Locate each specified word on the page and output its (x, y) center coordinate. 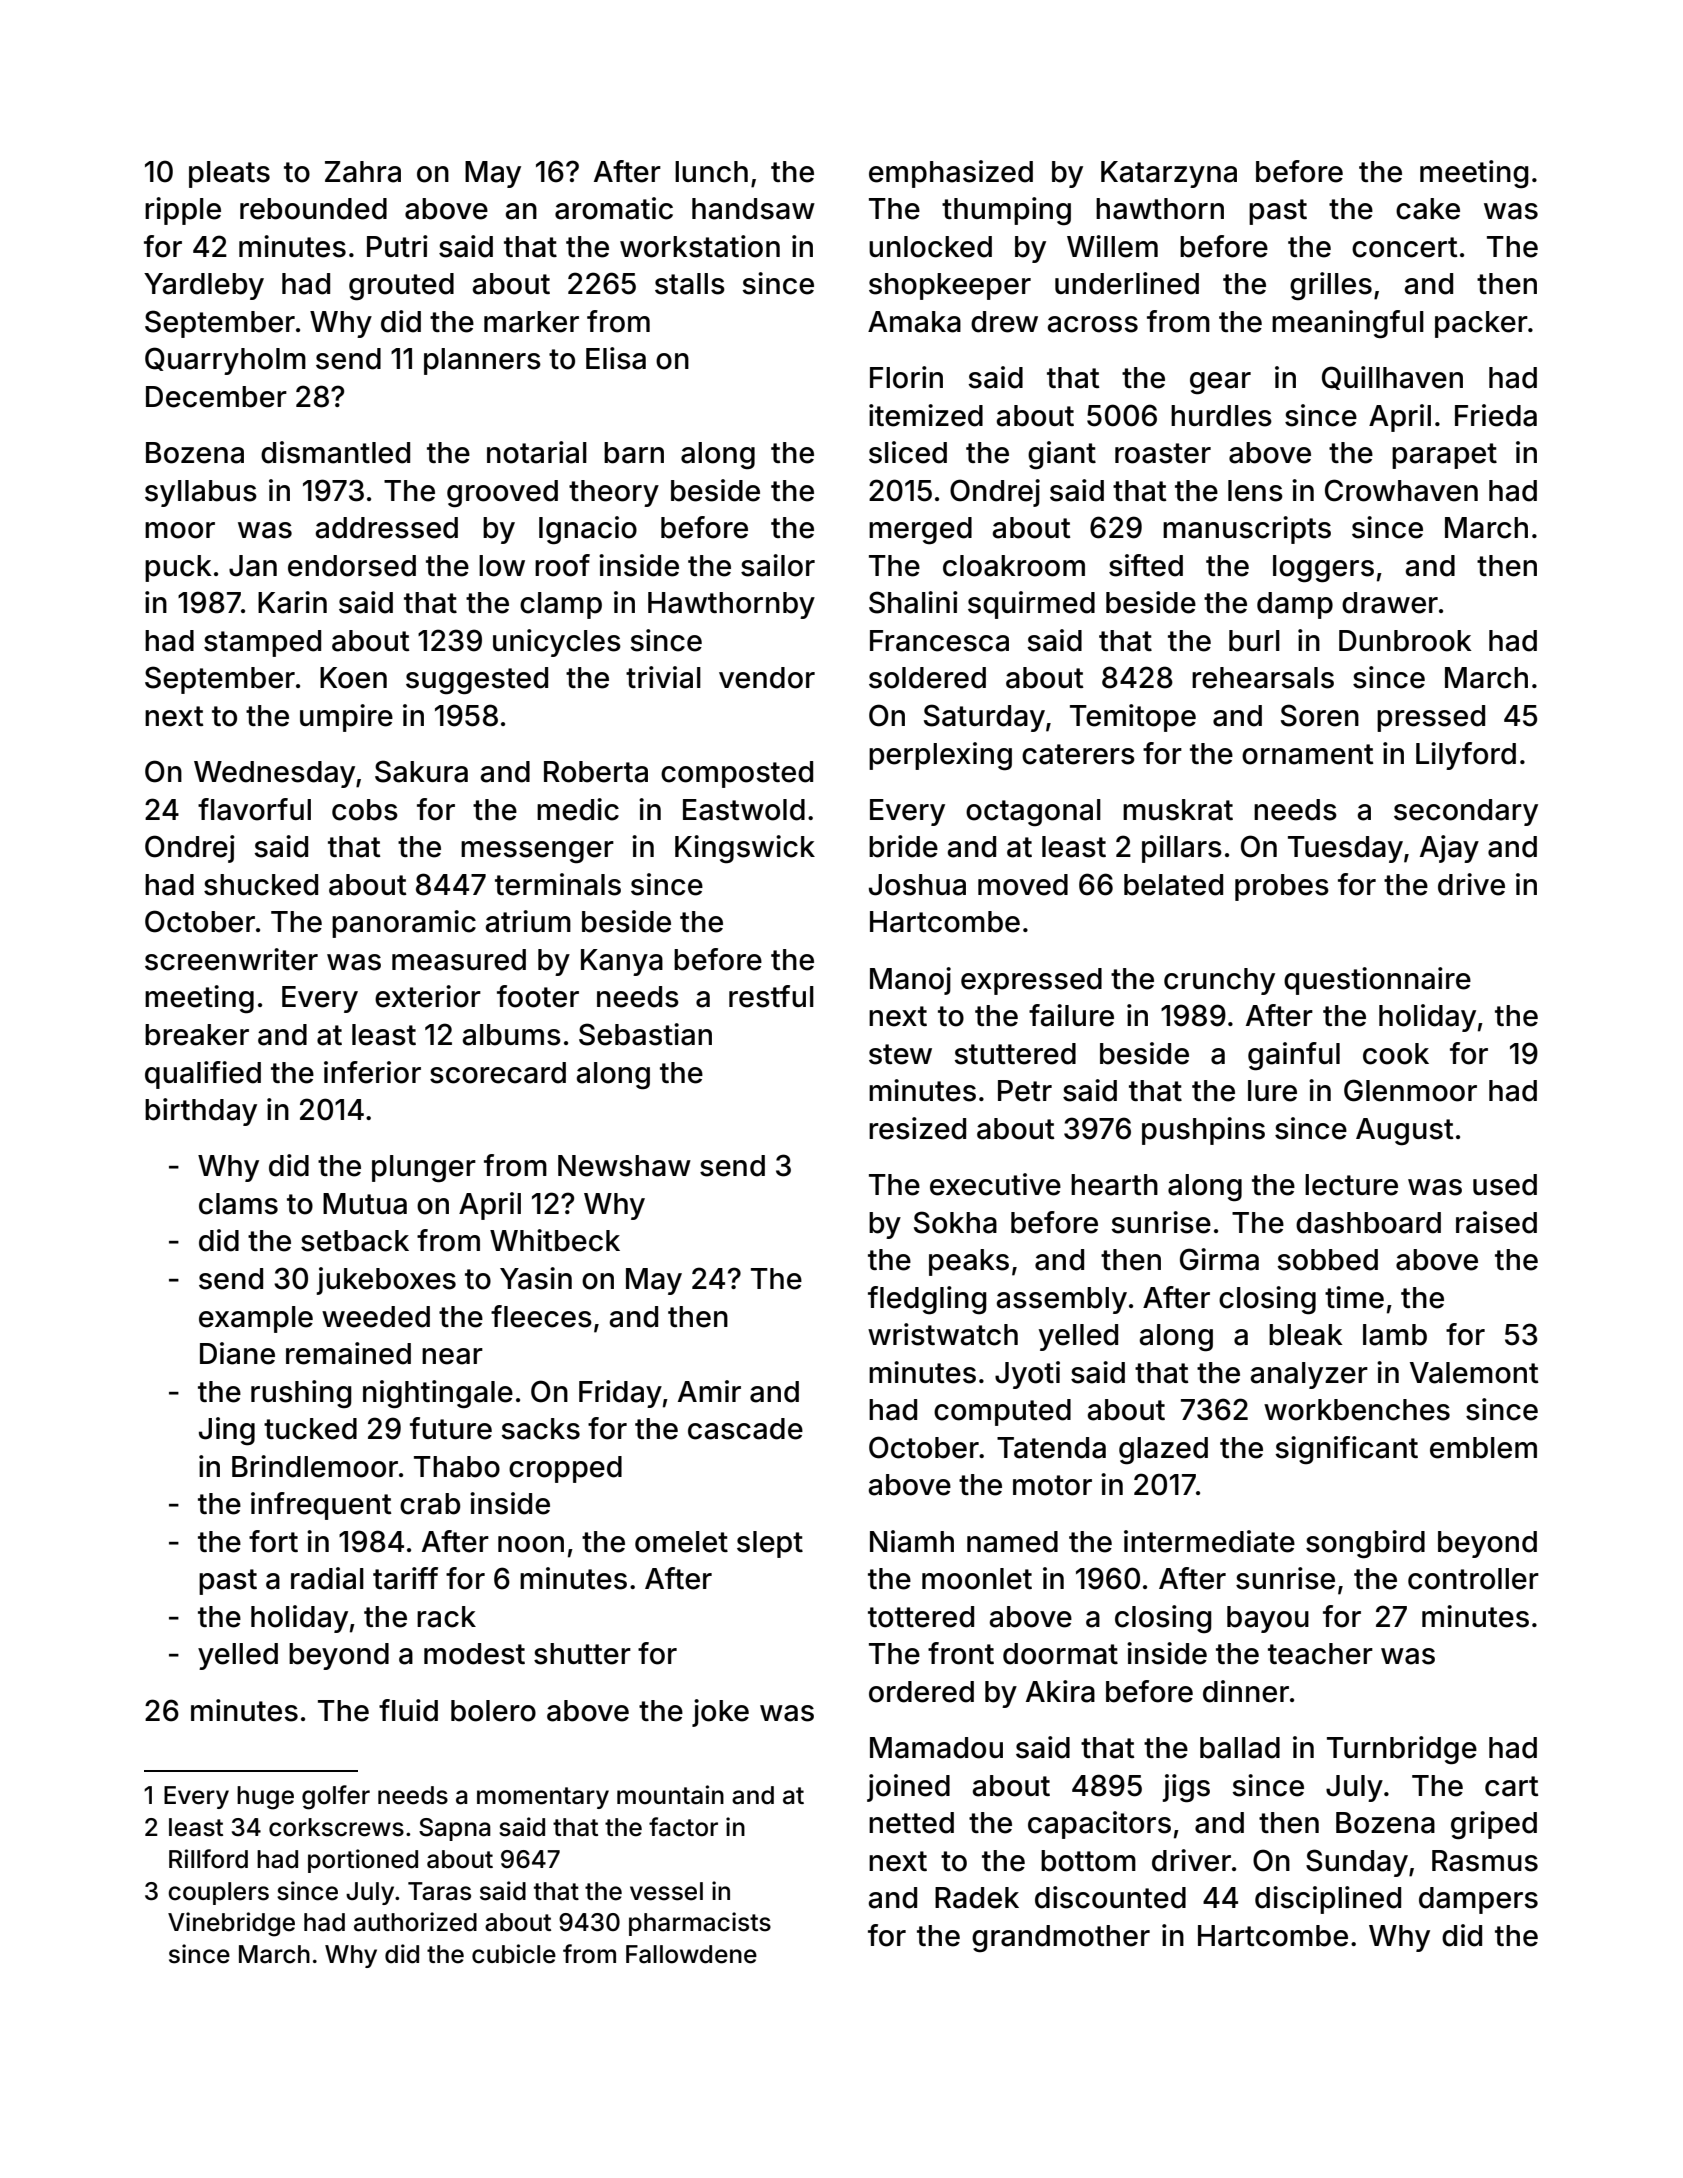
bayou (1268, 1619)
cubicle (514, 1954)
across (1093, 324)
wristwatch (943, 1334)
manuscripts (1247, 530)
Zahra (363, 172)
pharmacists (700, 1924)
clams (238, 1204)
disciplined (1328, 1900)
